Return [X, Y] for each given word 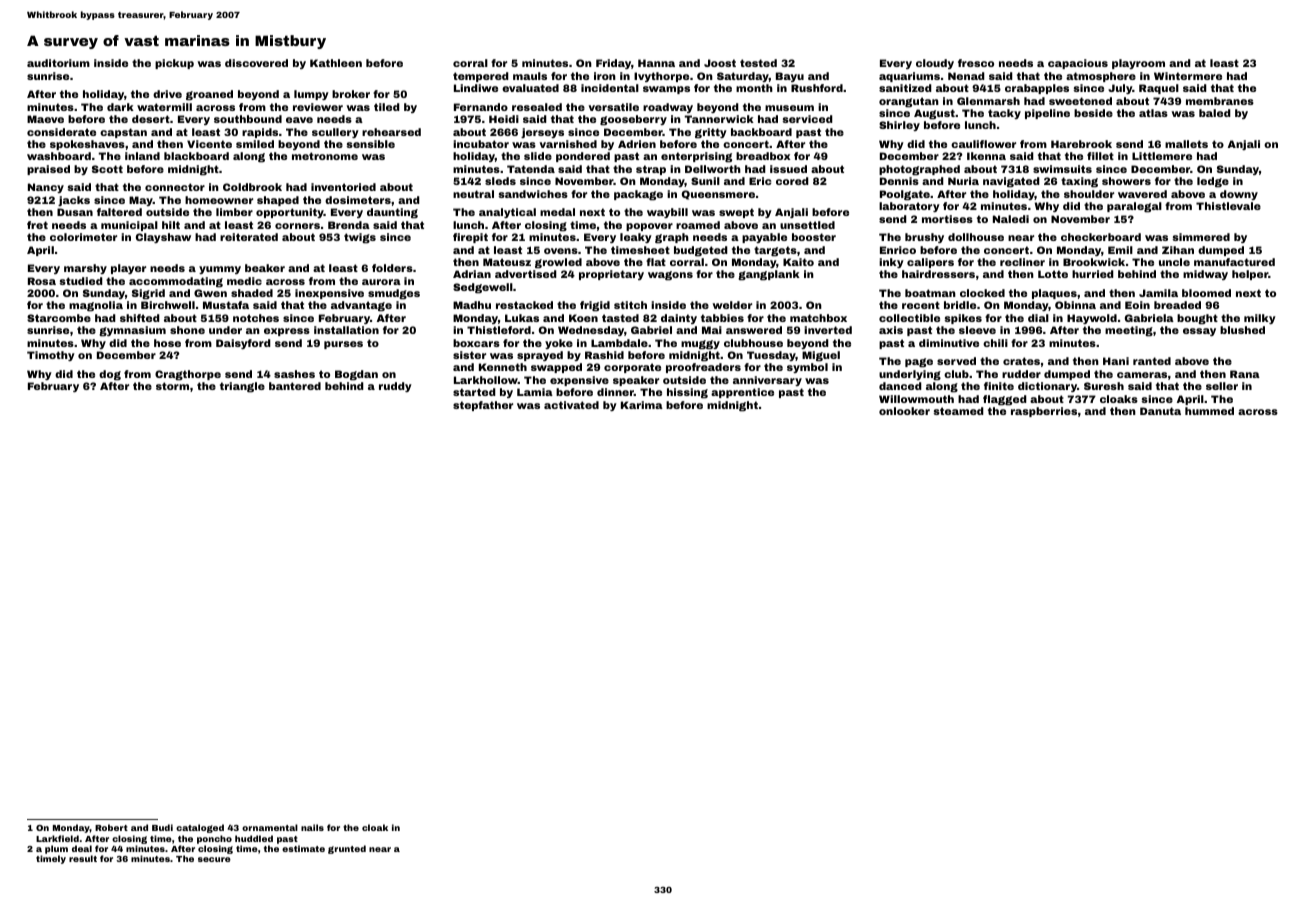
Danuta [1160, 411]
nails [312, 827]
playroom [1138, 64]
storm [172, 386]
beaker [265, 268]
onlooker [904, 411]
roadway [668, 108]
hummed [1209, 411]
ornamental [270, 827]
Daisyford [243, 344]
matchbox [818, 318]
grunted [347, 849]
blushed [1242, 330]
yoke [559, 344]
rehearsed [391, 132]
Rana [1245, 374]
